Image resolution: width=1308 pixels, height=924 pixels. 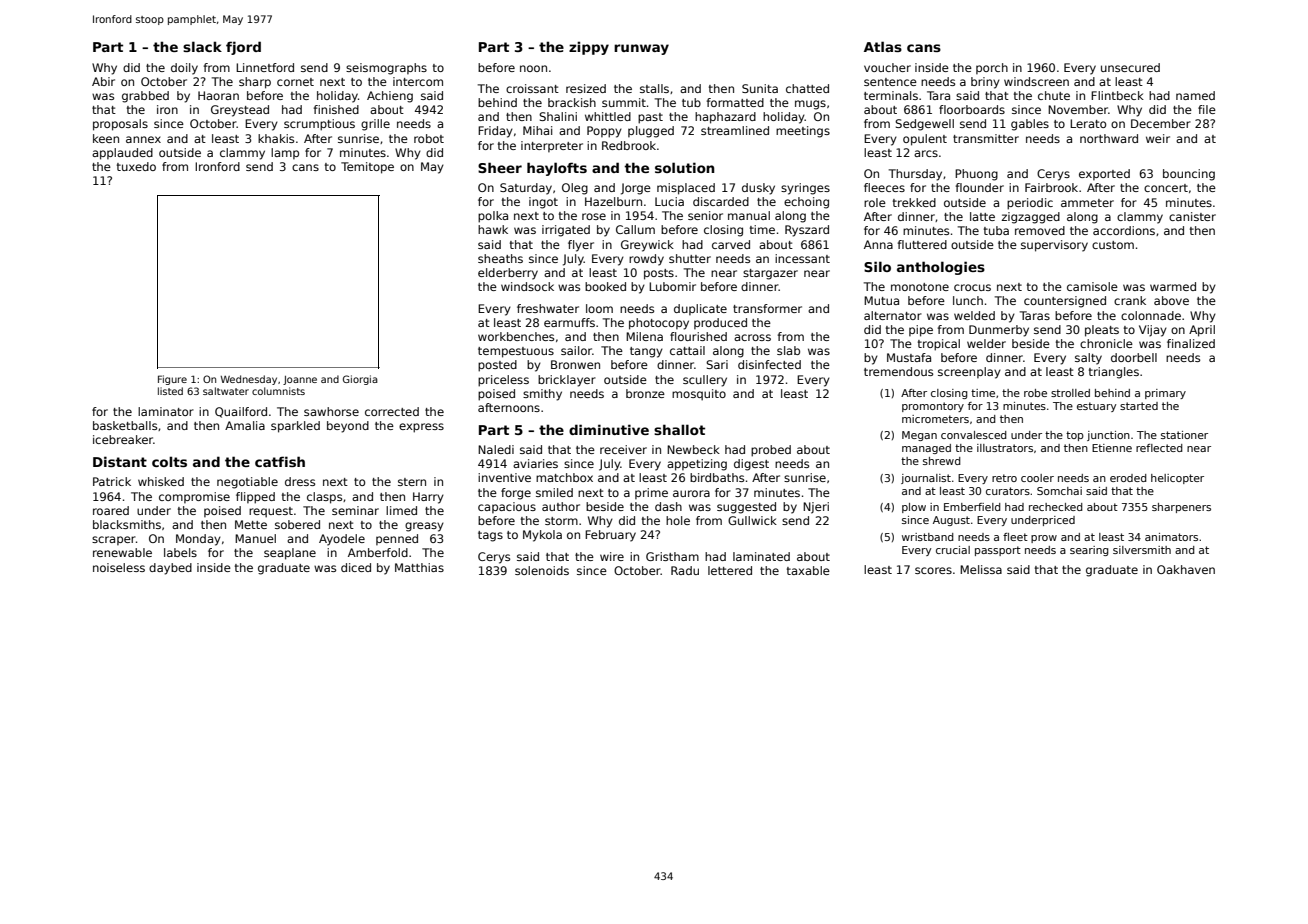 What do you see at coordinates (887, 67) in the document?
I see `voucher` at bounding box center [887, 67].
